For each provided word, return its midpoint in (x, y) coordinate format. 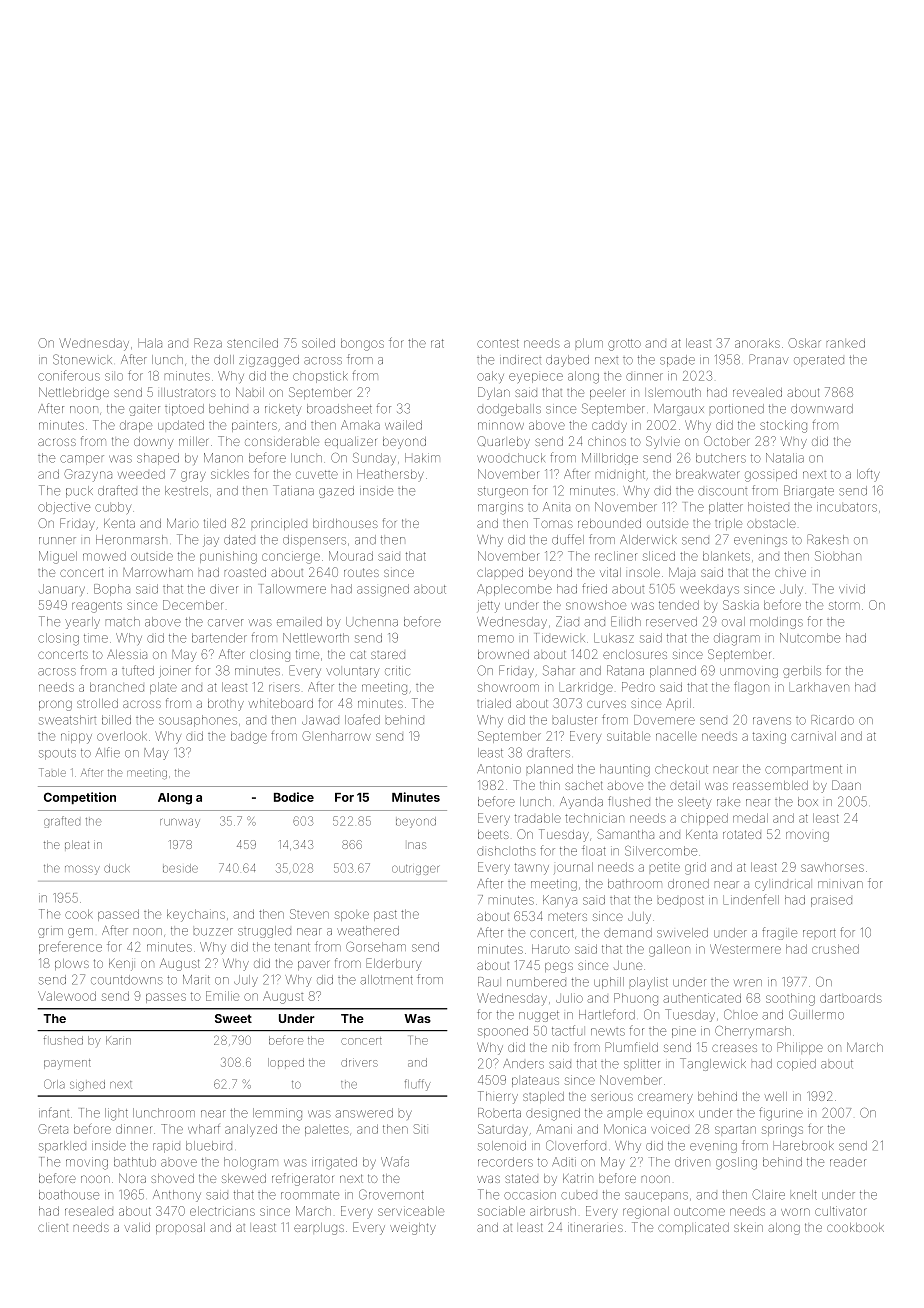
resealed (89, 1212)
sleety (695, 803)
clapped (500, 573)
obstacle (771, 523)
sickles (230, 474)
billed (116, 720)
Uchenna (372, 622)
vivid (852, 589)
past (385, 915)
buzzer (213, 932)
